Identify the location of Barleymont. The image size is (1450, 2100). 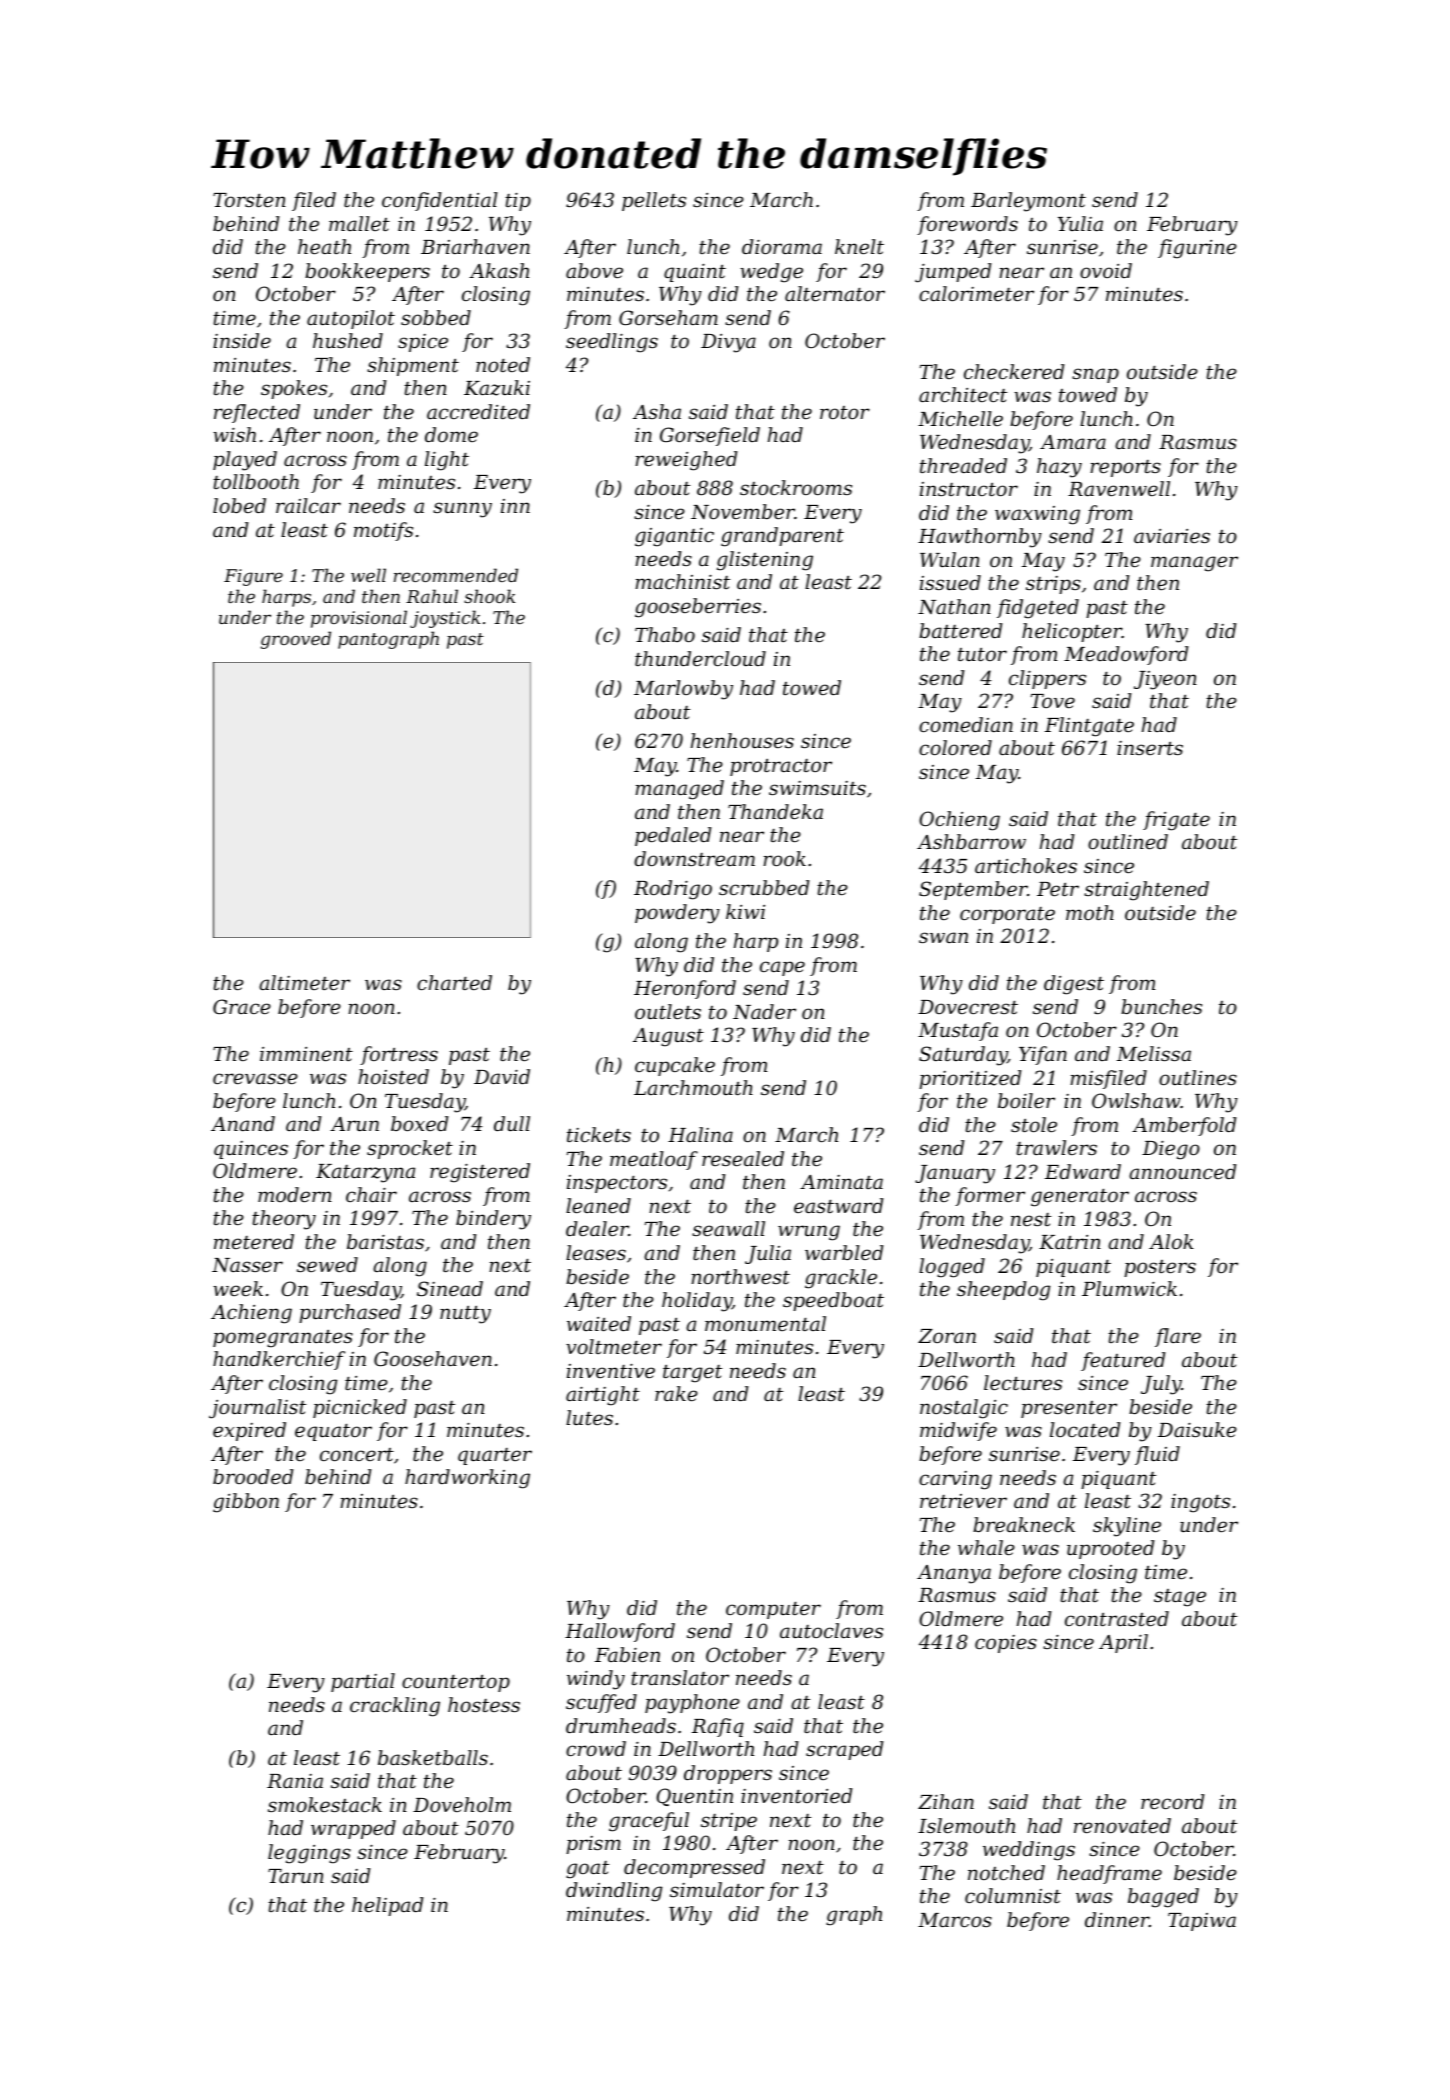
(1028, 202).
